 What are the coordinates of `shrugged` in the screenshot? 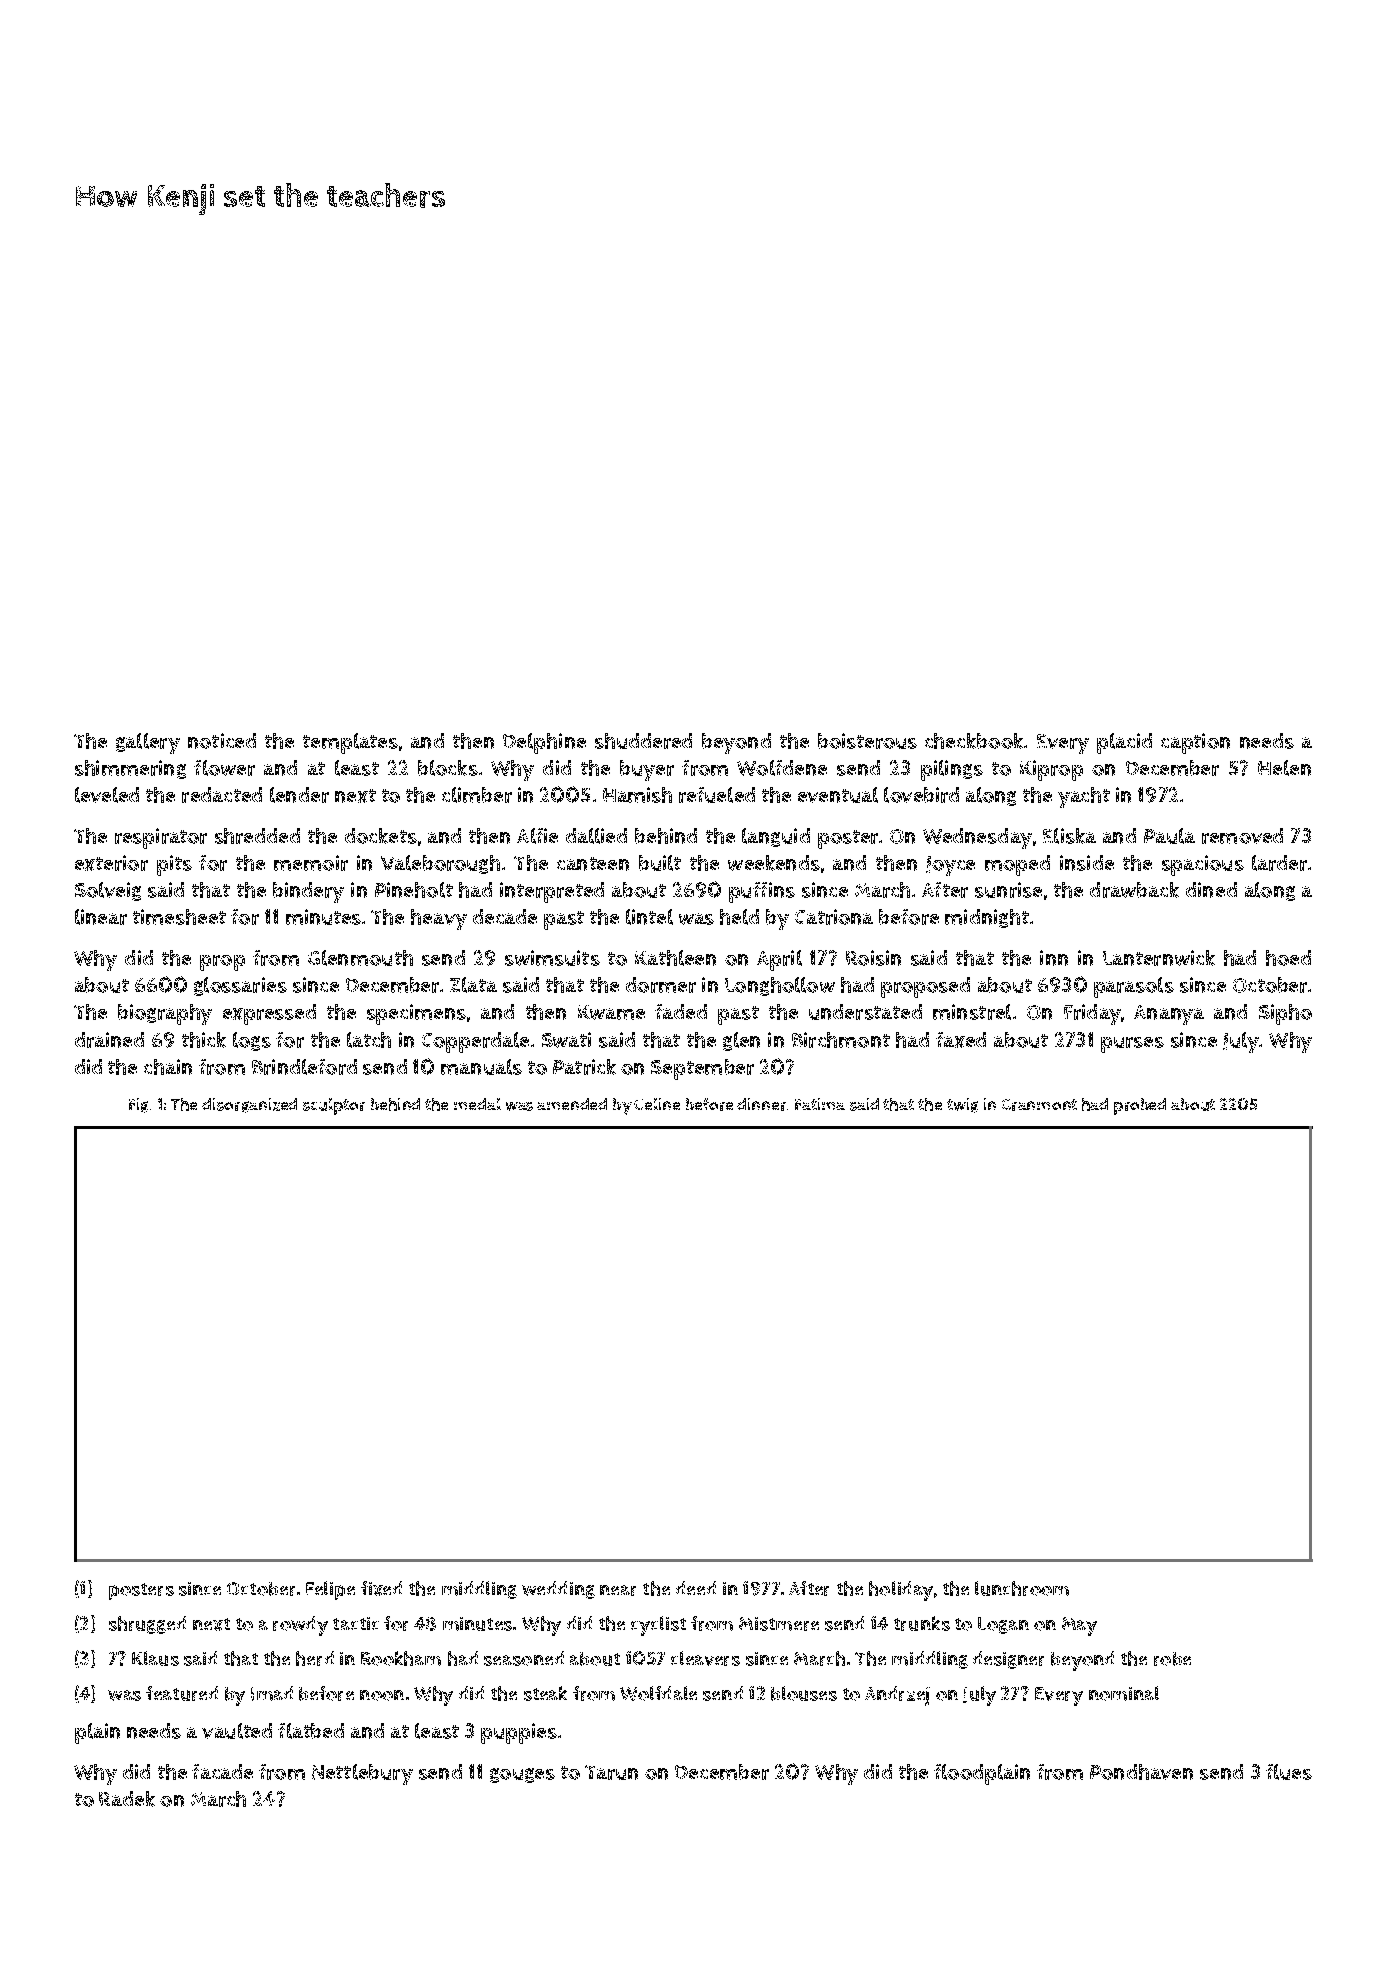 It's located at (147, 1625).
